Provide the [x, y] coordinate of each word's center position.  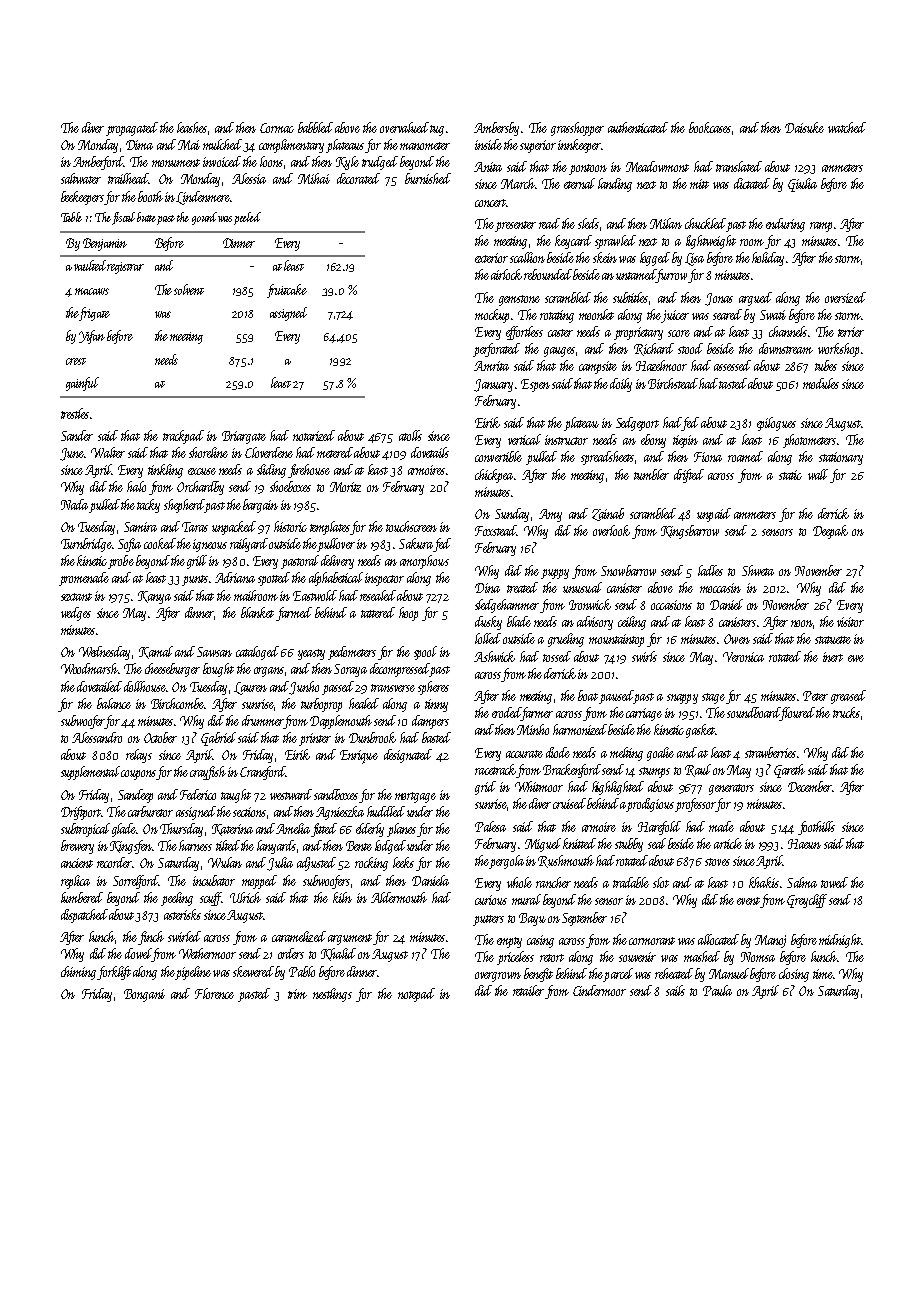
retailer [528, 990]
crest [76, 361]
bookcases [710, 127]
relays [139, 756]
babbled [315, 127]
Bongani [144, 995]
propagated [132, 129]
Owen [737, 639]
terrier [851, 332]
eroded [506, 714]
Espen [535, 385]
